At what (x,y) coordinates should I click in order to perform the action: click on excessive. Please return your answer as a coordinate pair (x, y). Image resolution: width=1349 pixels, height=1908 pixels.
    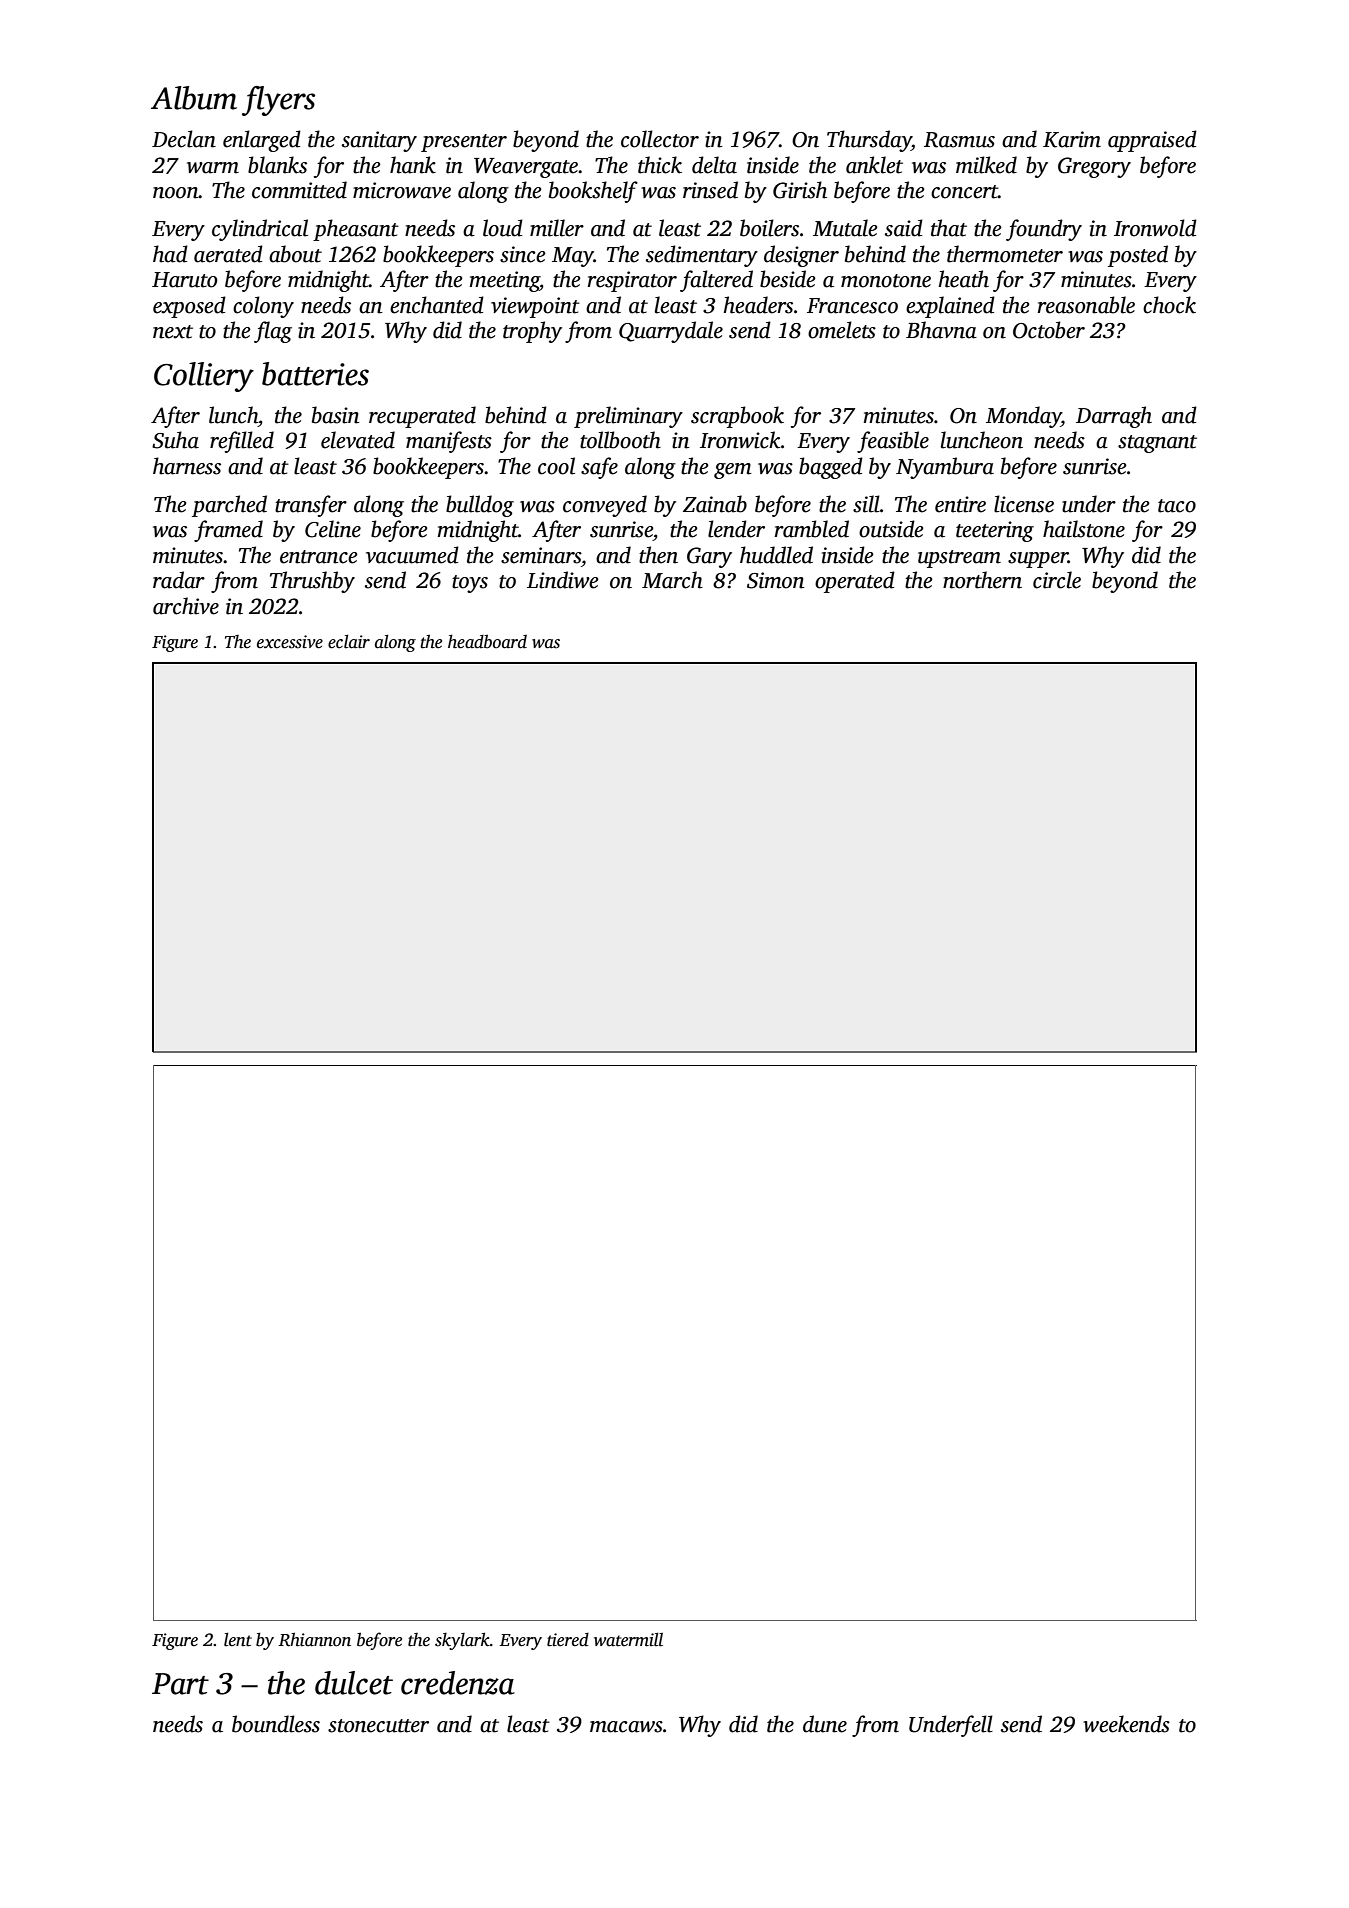
    Looking at the image, I should click on (290, 642).
